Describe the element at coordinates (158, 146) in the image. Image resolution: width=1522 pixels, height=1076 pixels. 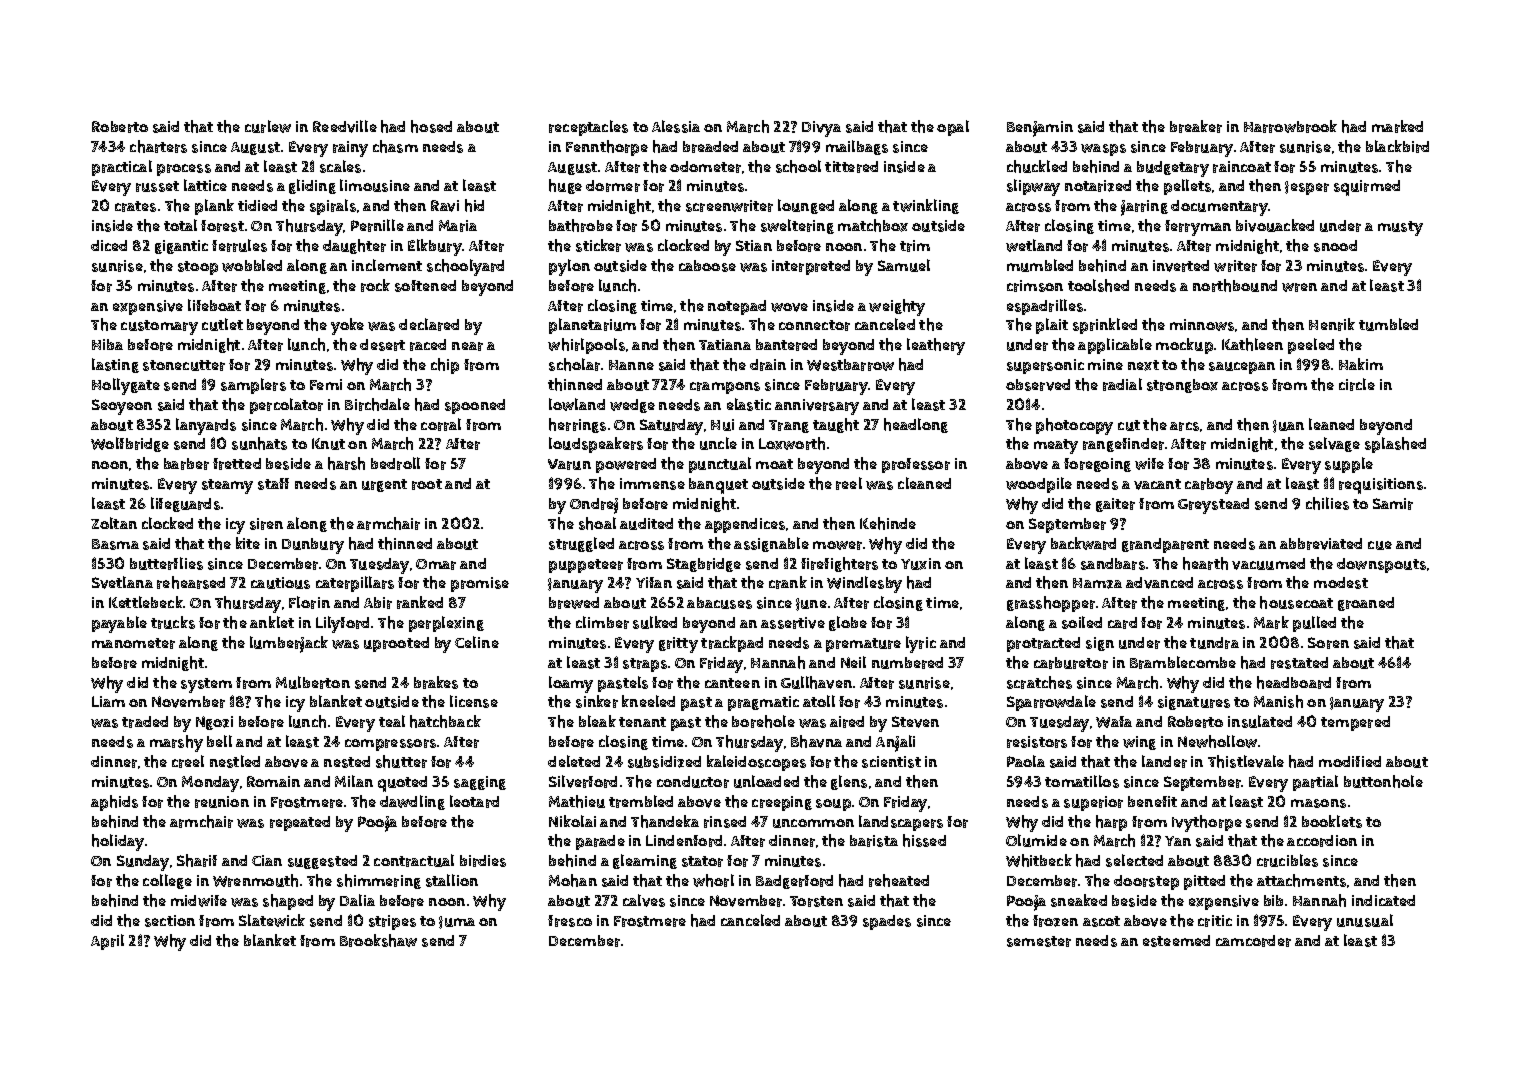
I see `charters` at that location.
